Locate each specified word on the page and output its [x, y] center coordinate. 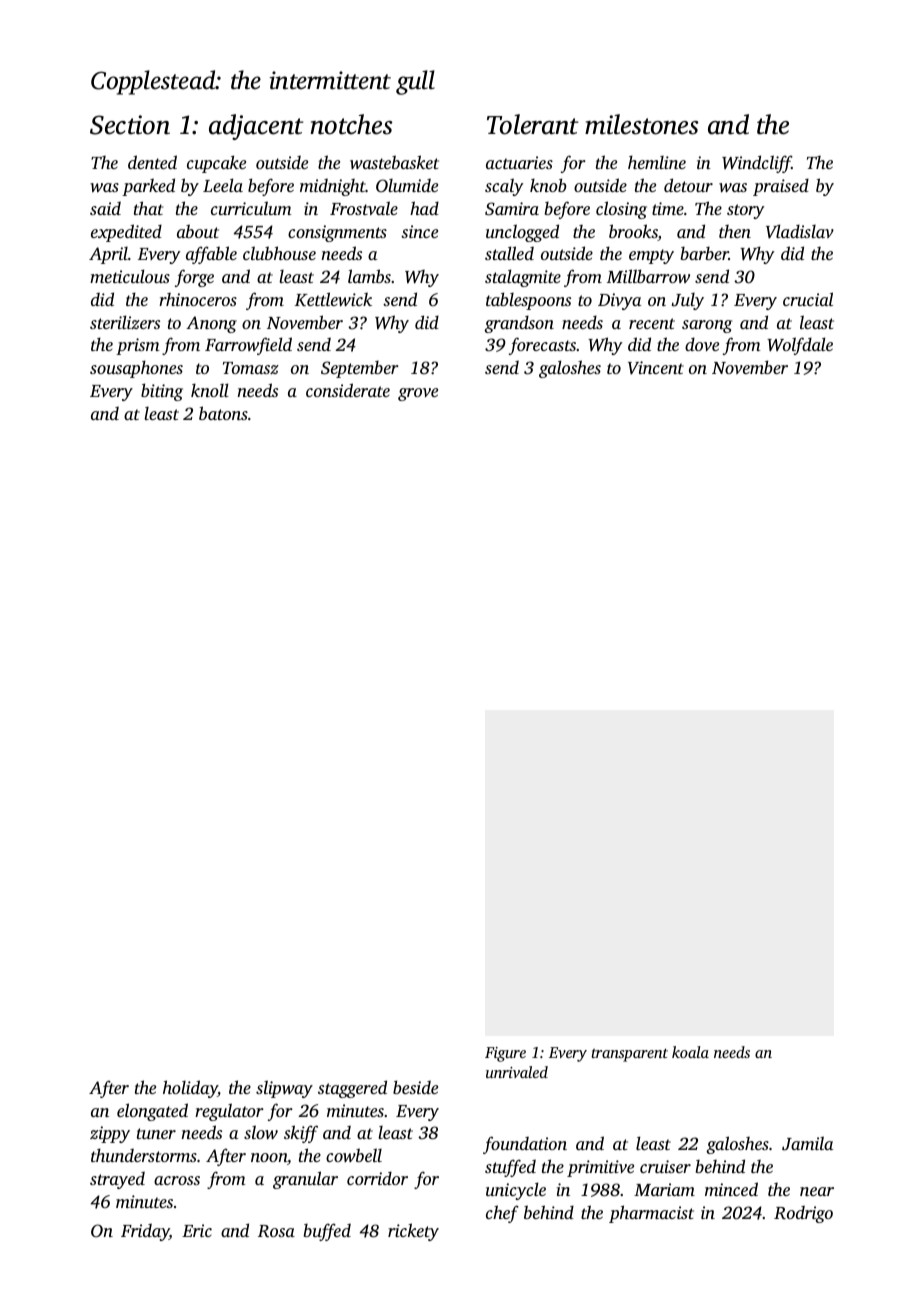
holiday [190, 1089]
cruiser [665, 1166]
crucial [808, 299]
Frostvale [364, 208]
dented [152, 162]
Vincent [656, 368]
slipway [284, 1089]
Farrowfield [248, 346]
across [177, 1180]
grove [418, 394]
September [360, 369]
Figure [505, 1054]
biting [162, 392]
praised [781, 187]
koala [690, 1052]
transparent [629, 1055]
